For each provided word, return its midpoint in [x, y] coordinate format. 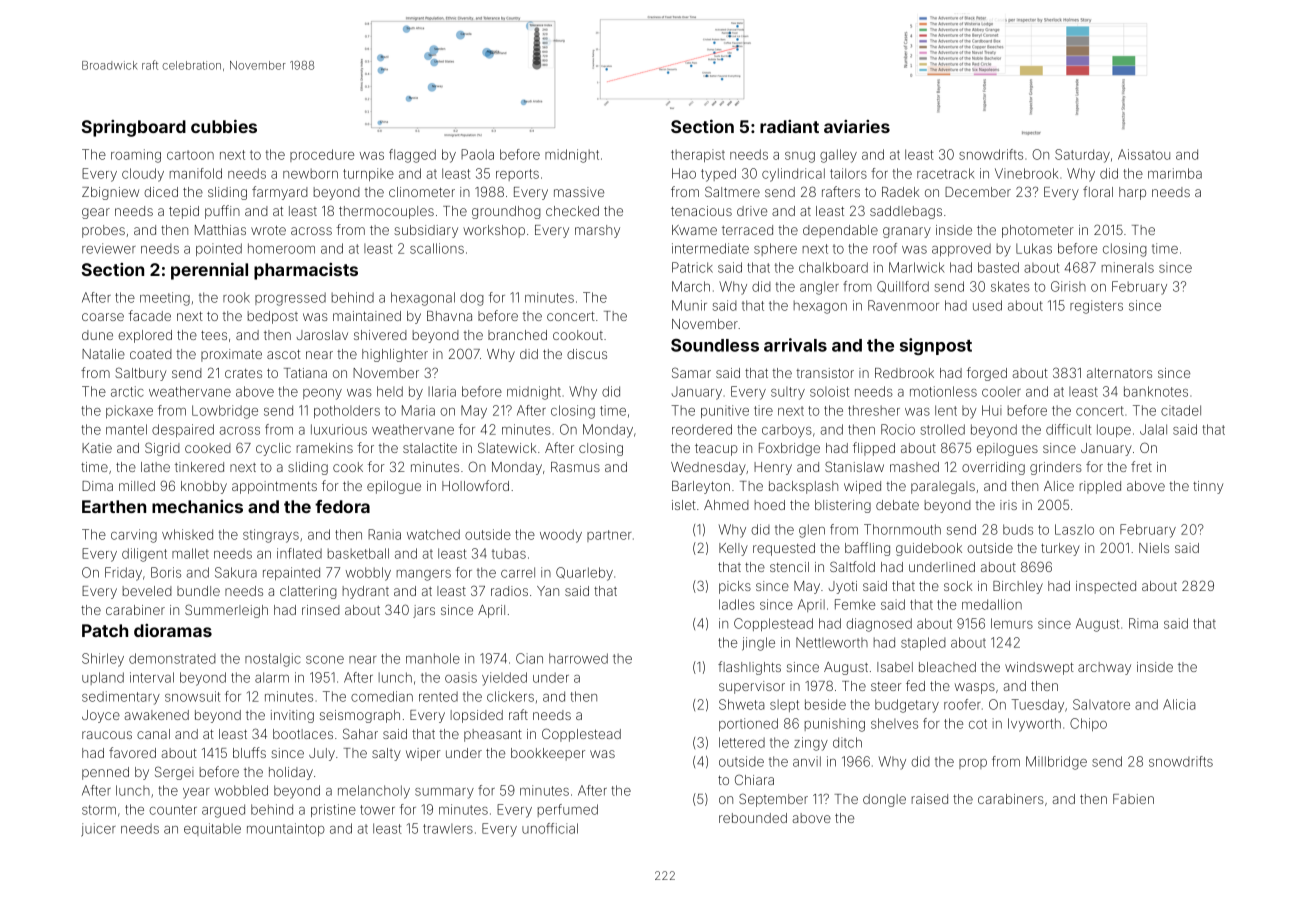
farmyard [280, 193]
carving [134, 536]
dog [472, 299]
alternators [1119, 373]
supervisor [752, 687]
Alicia [1179, 704]
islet [684, 505]
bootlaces [303, 734]
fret [1141, 466]
